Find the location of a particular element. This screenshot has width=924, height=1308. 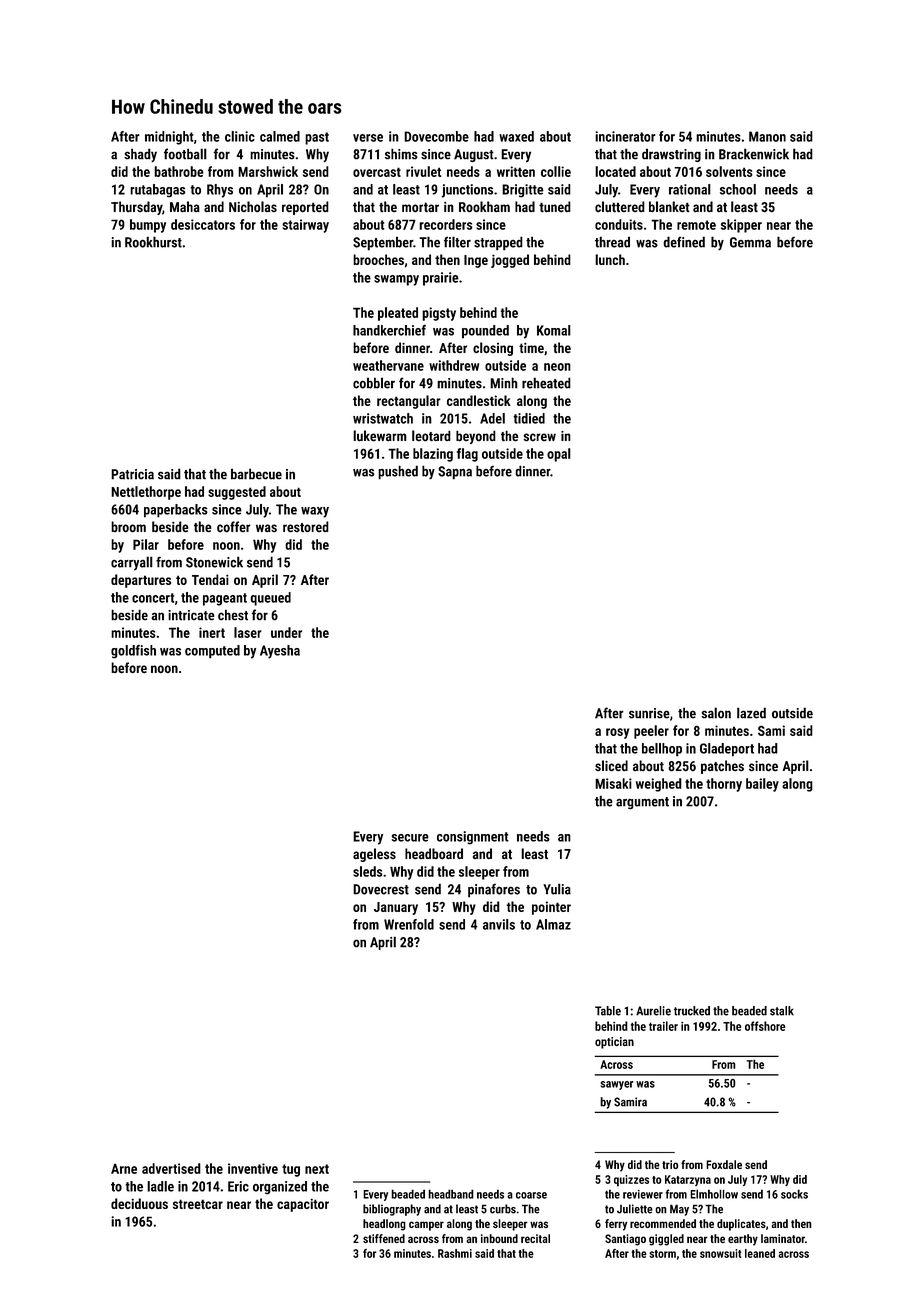

calmed is located at coordinates (280, 136).
